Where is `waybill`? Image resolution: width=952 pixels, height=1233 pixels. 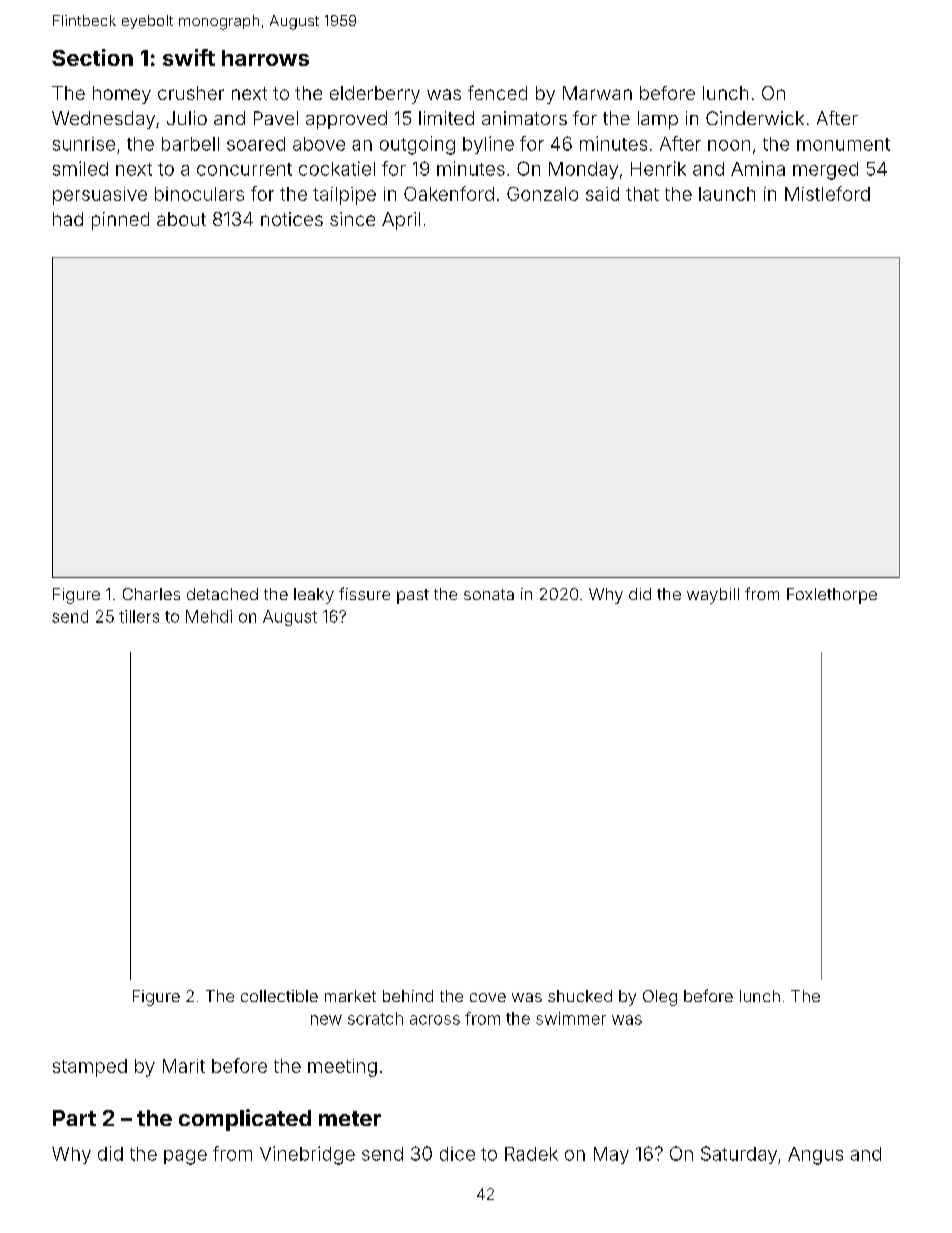 waybill is located at coordinates (713, 596).
